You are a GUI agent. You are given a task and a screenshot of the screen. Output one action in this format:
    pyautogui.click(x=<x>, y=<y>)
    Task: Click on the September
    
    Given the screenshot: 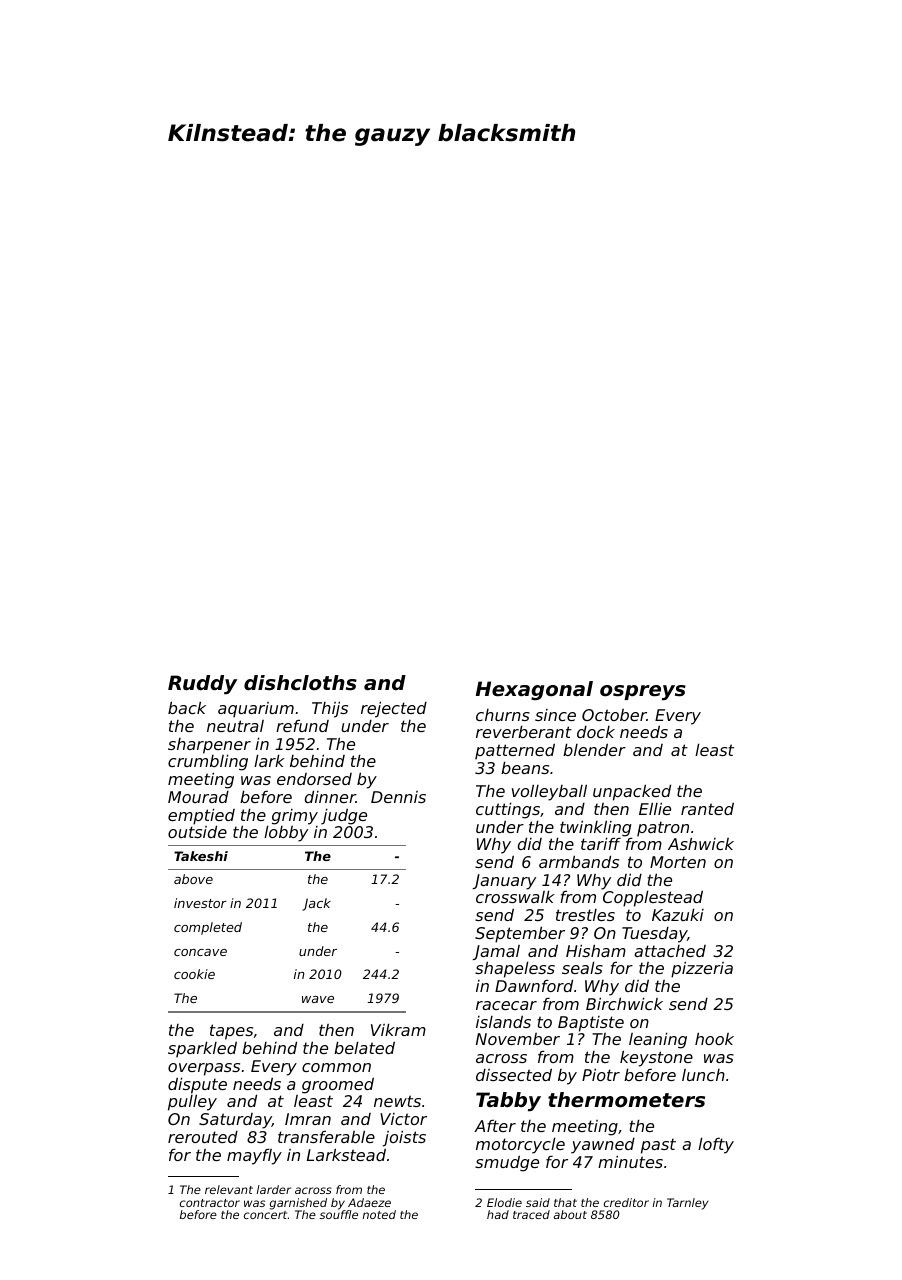 What is the action you would take?
    pyautogui.click(x=520, y=934)
